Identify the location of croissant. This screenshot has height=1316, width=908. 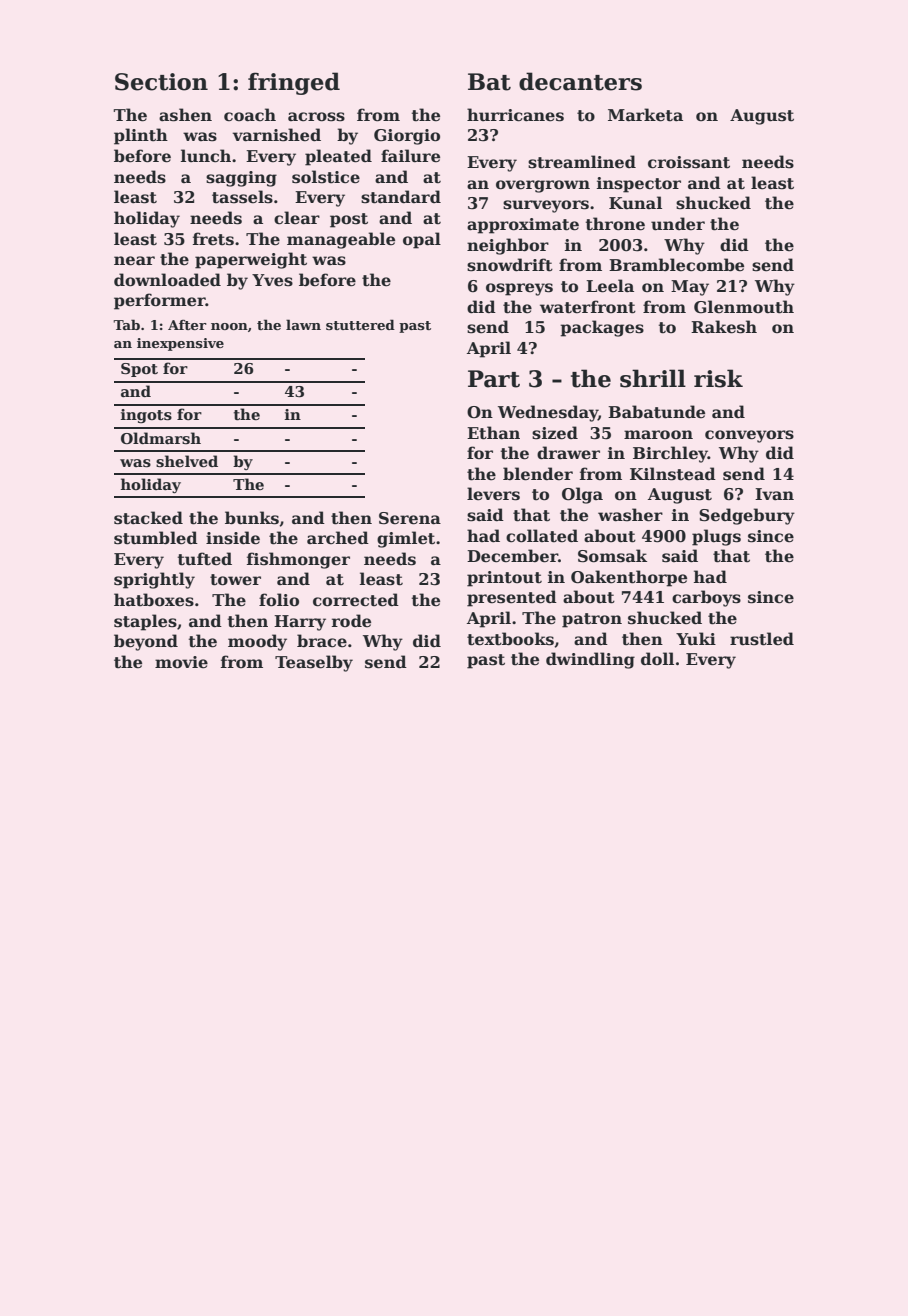
(689, 162).
